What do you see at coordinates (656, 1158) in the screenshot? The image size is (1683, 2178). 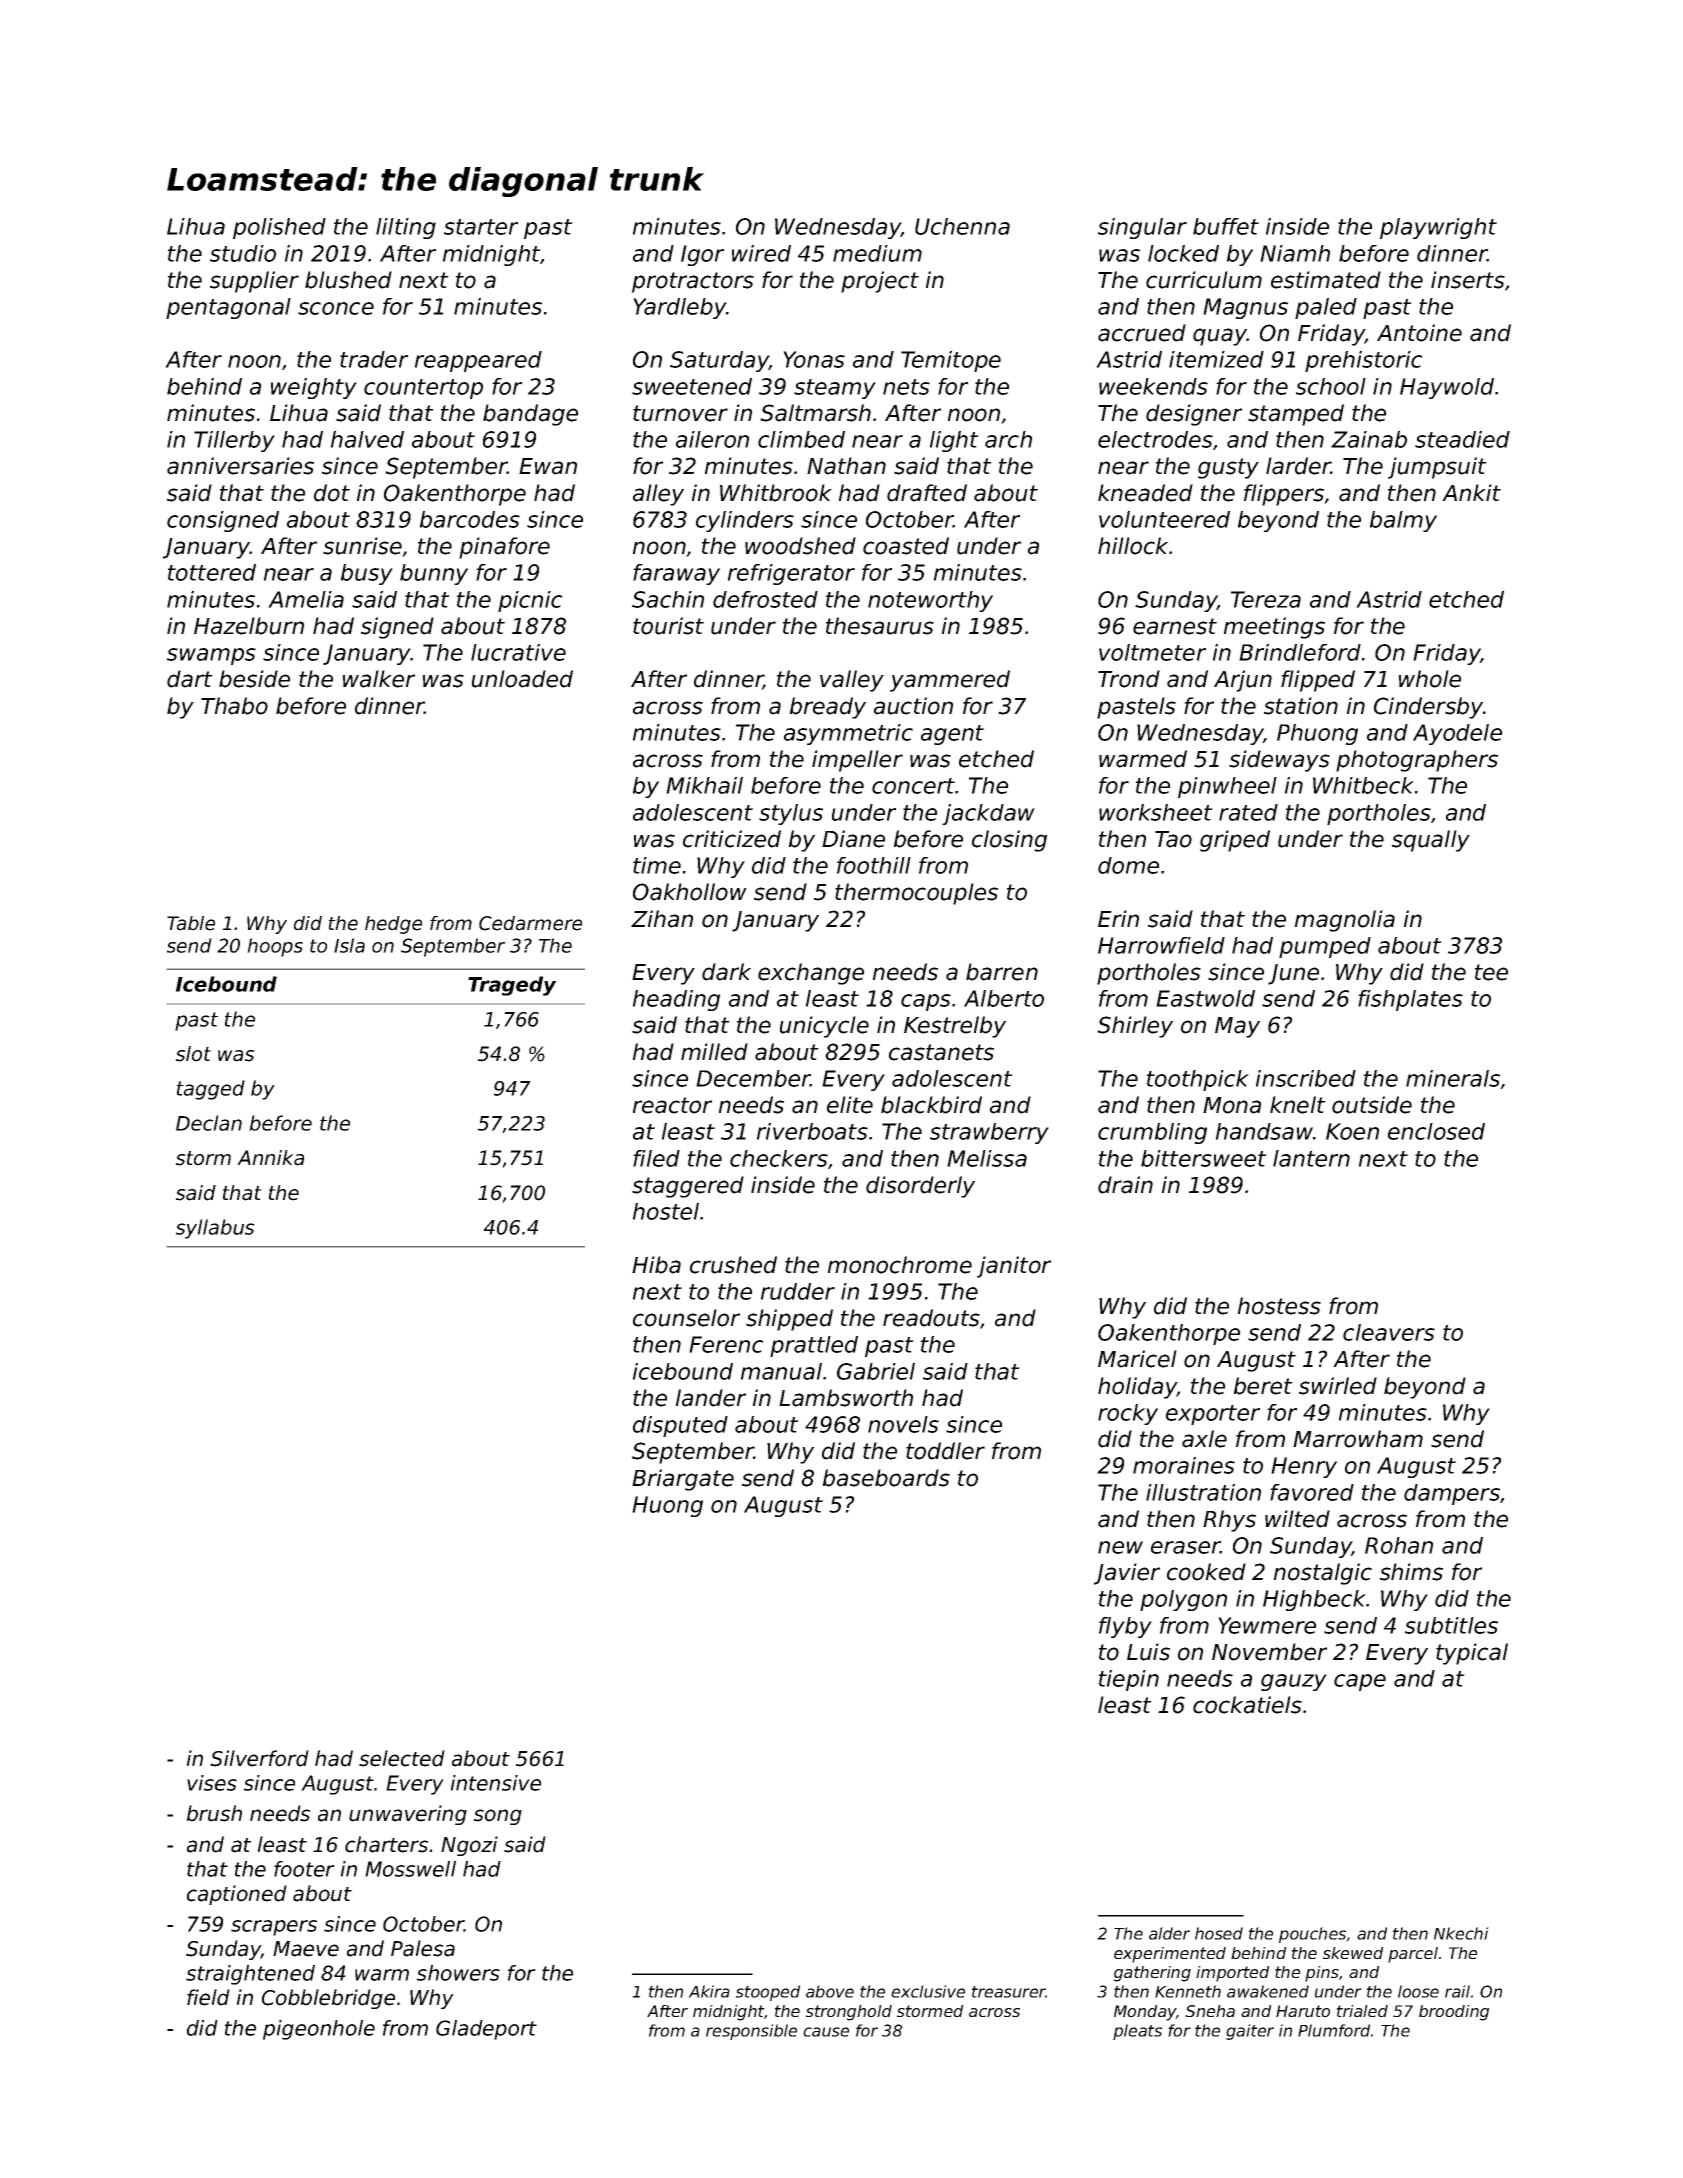 I see `filed` at bounding box center [656, 1158].
